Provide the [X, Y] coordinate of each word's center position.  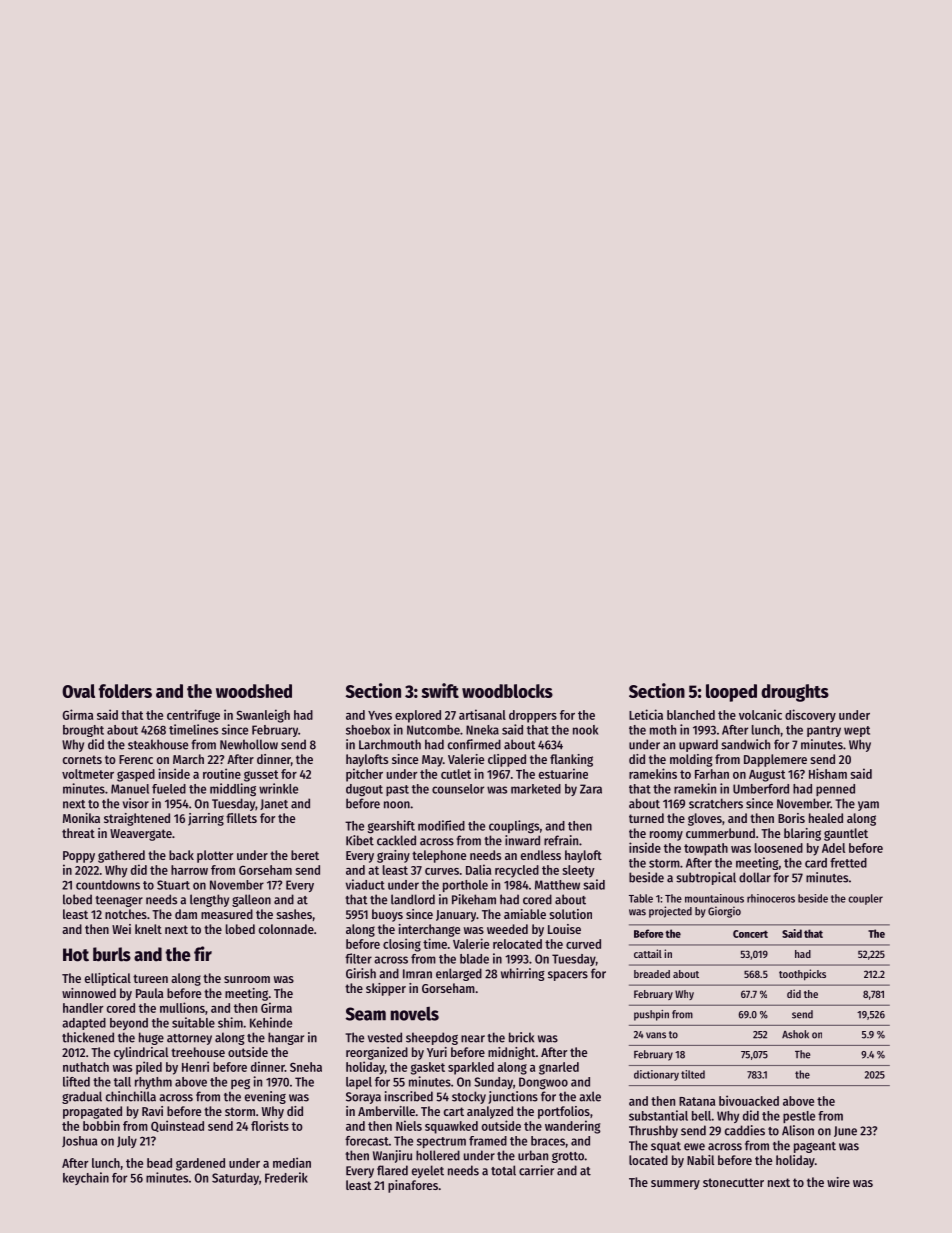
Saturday [235, 1179]
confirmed [474, 744]
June [845, 1131]
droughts [795, 693]
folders [125, 691]
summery [675, 1185]
